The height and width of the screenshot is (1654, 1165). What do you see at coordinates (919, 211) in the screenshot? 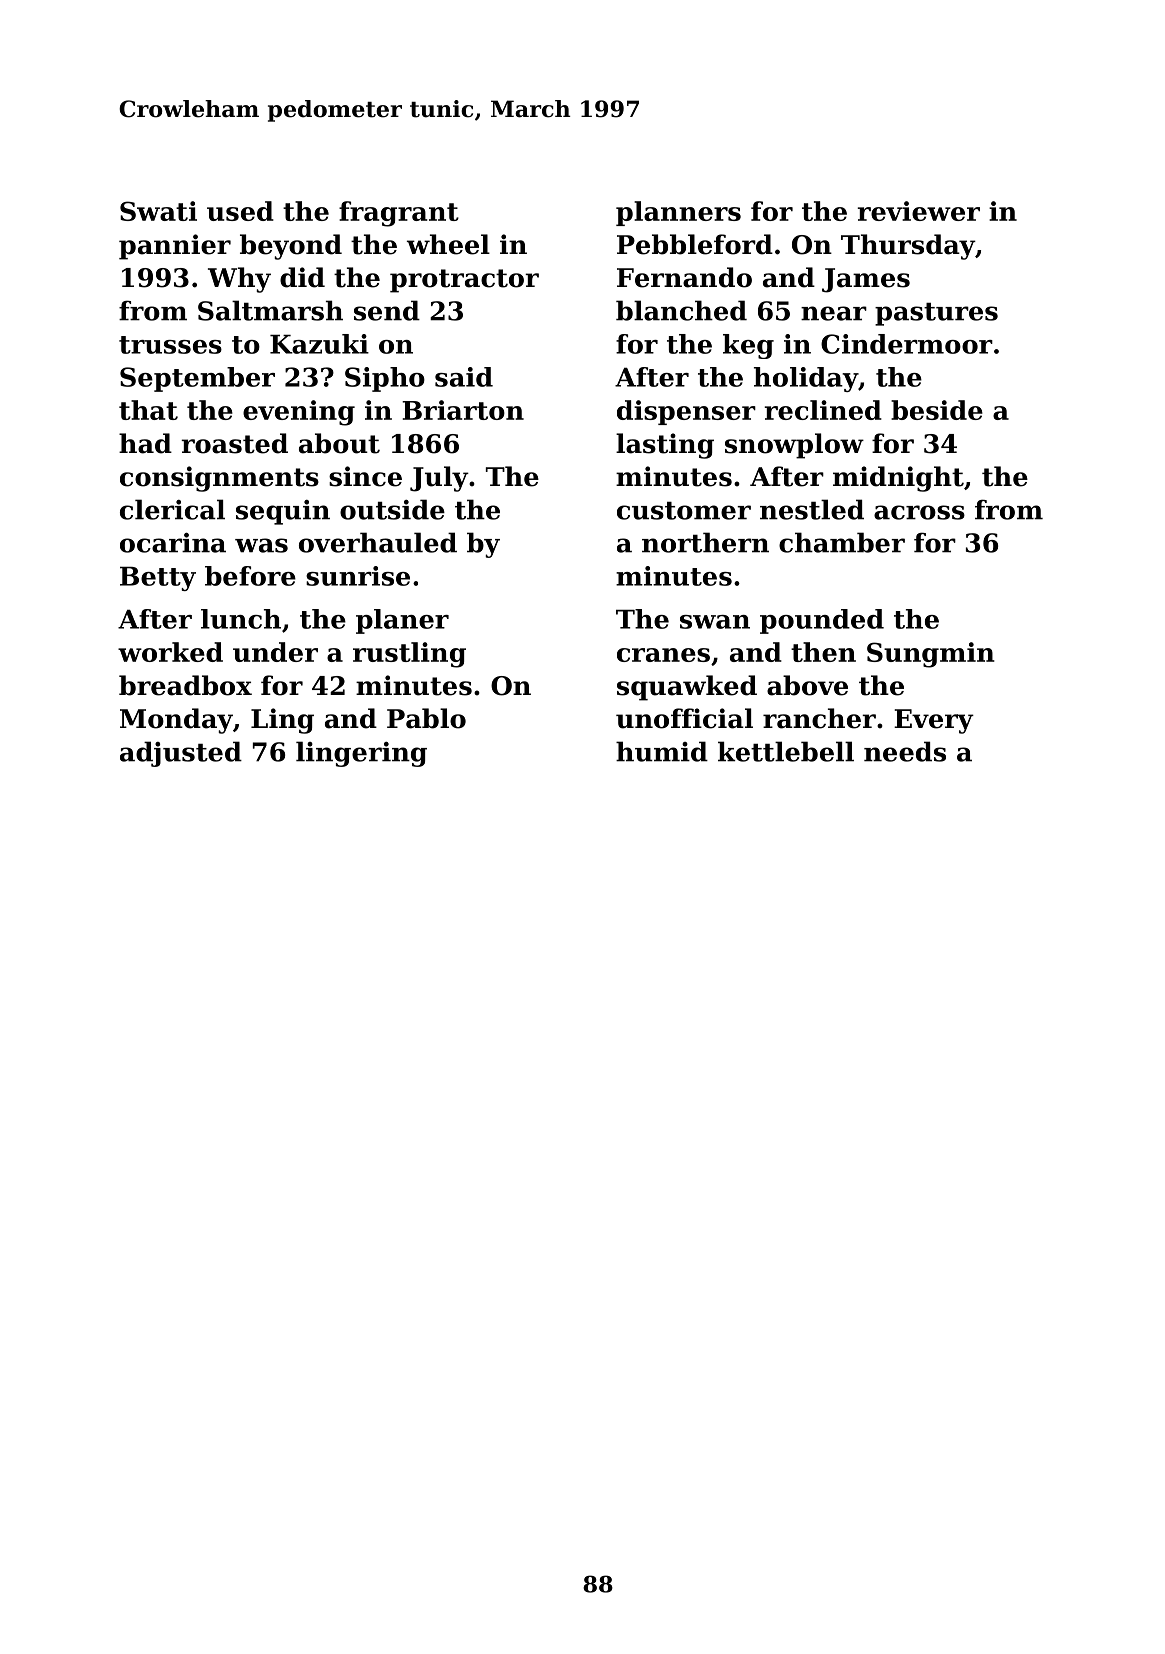
I see `reviewer` at bounding box center [919, 211].
